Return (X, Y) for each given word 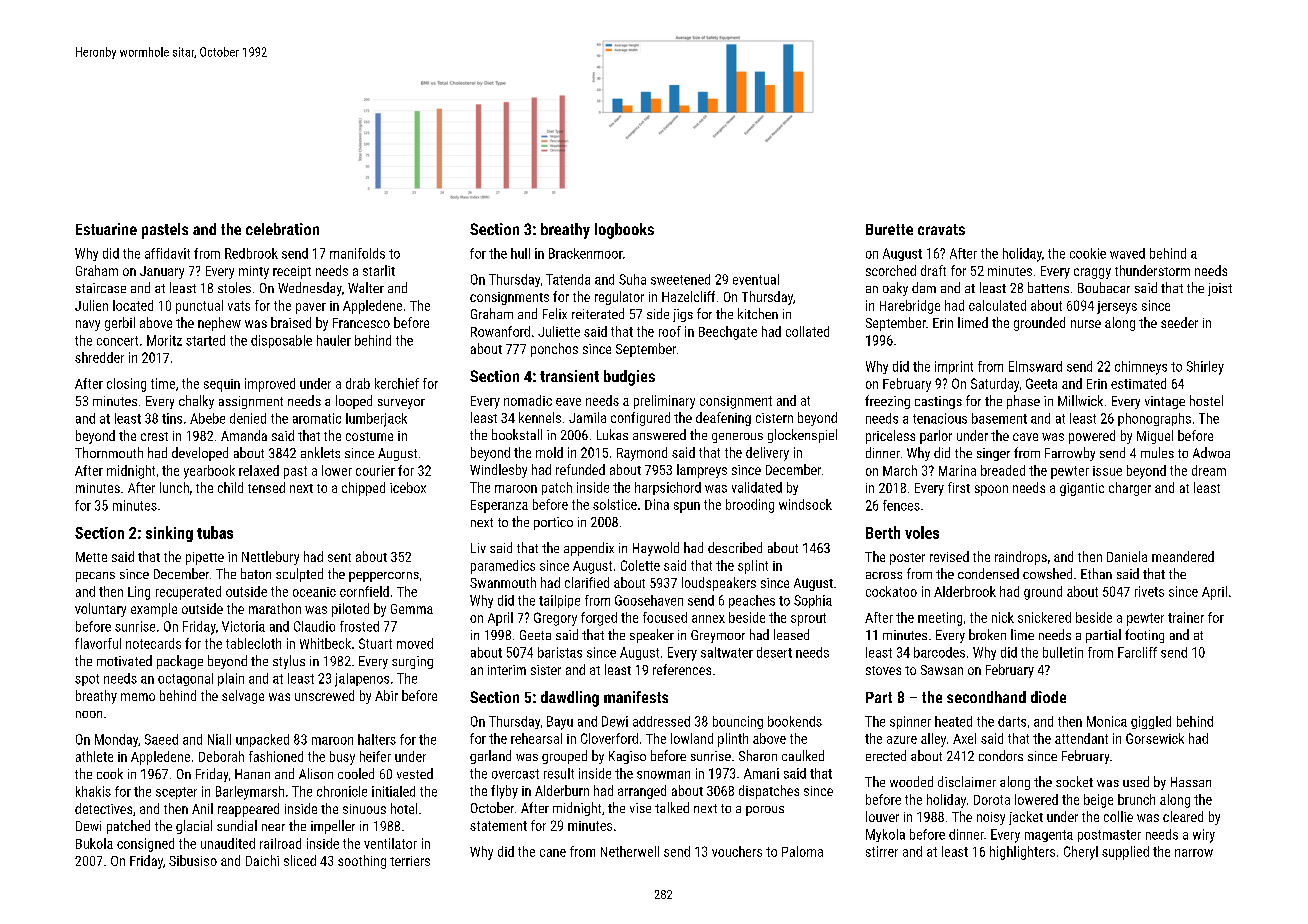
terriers (410, 861)
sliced (300, 860)
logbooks (624, 231)
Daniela (1127, 556)
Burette (889, 229)
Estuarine (106, 229)
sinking (169, 534)
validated (757, 487)
